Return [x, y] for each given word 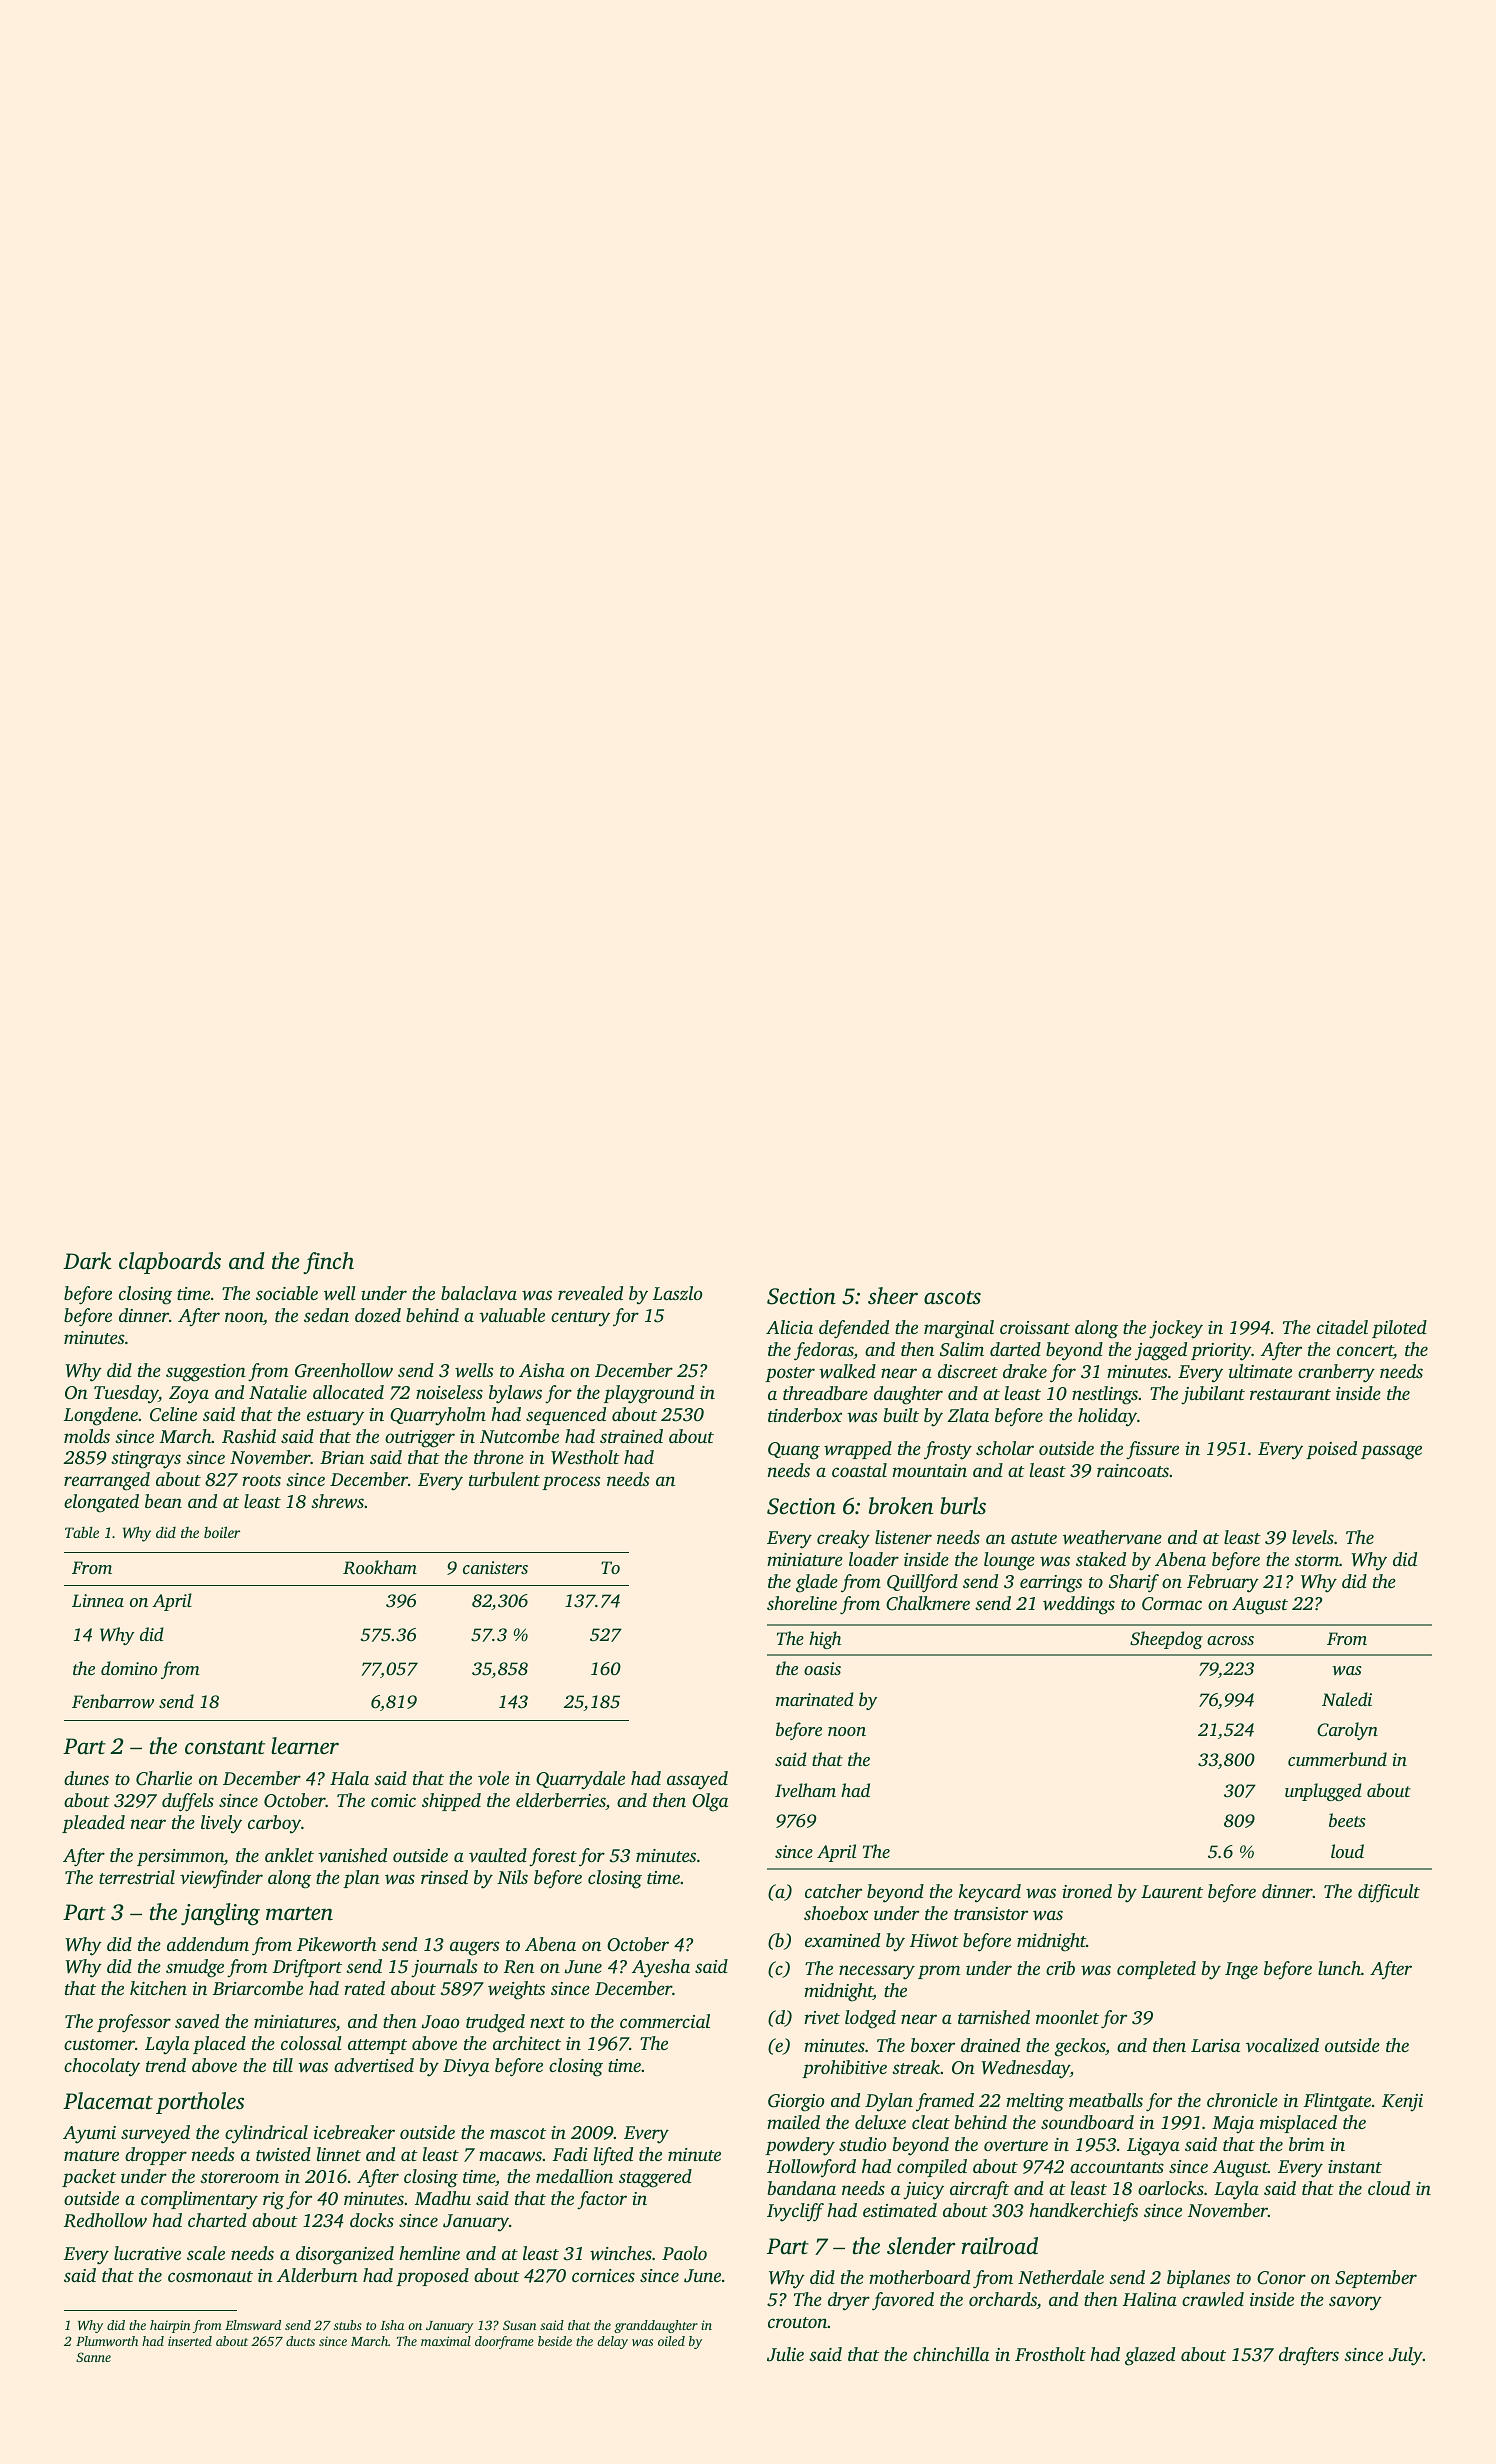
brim [1306, 2144]
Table [82, 1532]
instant [1355, 2166]
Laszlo [677, 1293]
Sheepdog [1166, 1640]
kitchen [158, 1988]
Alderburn [317, 2275]
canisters [495, 1567]
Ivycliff [795, 2212]
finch [328, 1263]
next [547, 2022]
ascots [952, 1297]
